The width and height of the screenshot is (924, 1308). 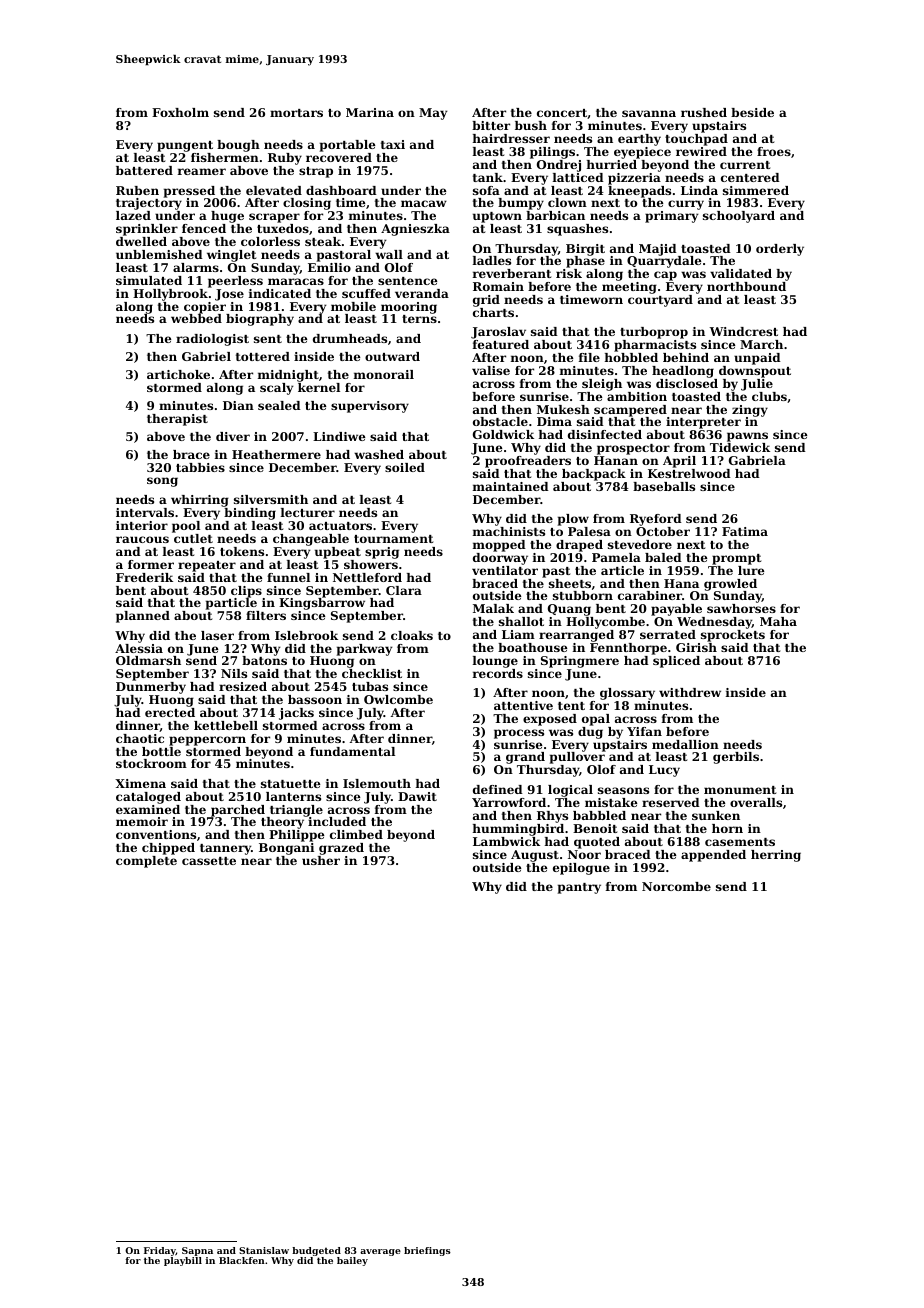 I want to click on bailey, so click(x=352, y=1261).
